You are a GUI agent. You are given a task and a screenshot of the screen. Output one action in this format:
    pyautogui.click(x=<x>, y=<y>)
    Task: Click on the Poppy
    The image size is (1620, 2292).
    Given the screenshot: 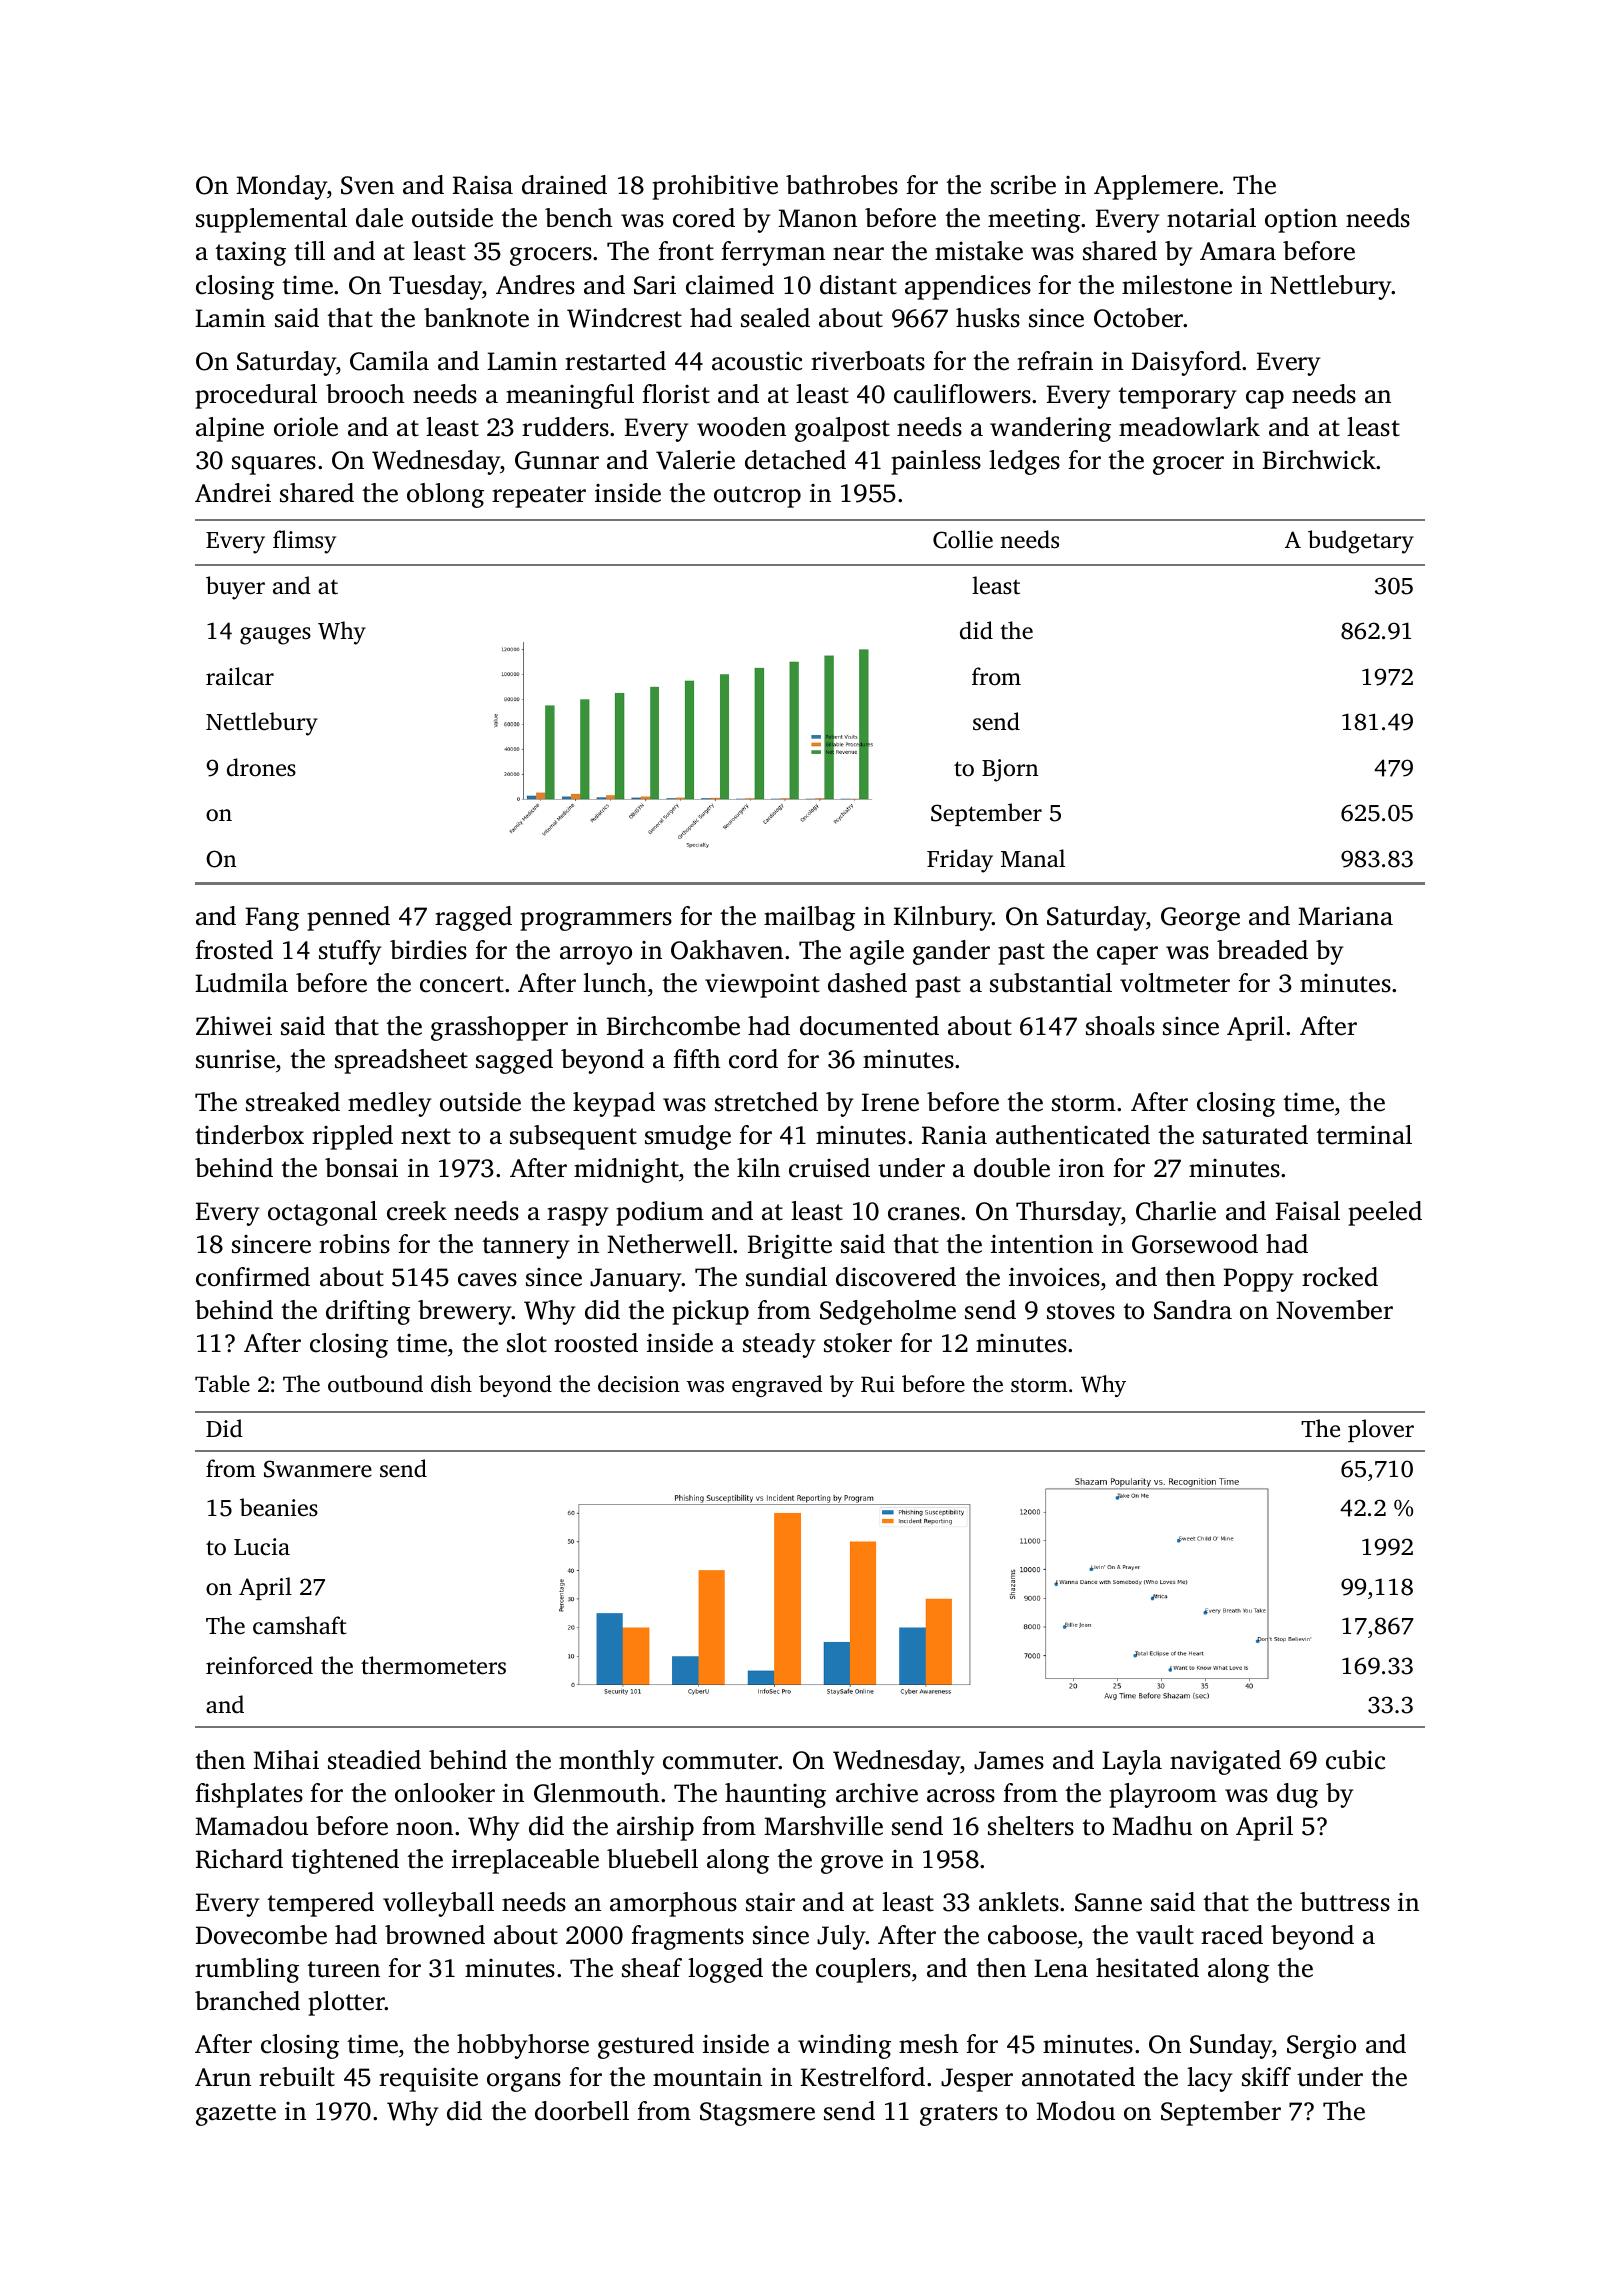 What is the action you would take?
    pyautogui.click(x=1258, y=1280)
